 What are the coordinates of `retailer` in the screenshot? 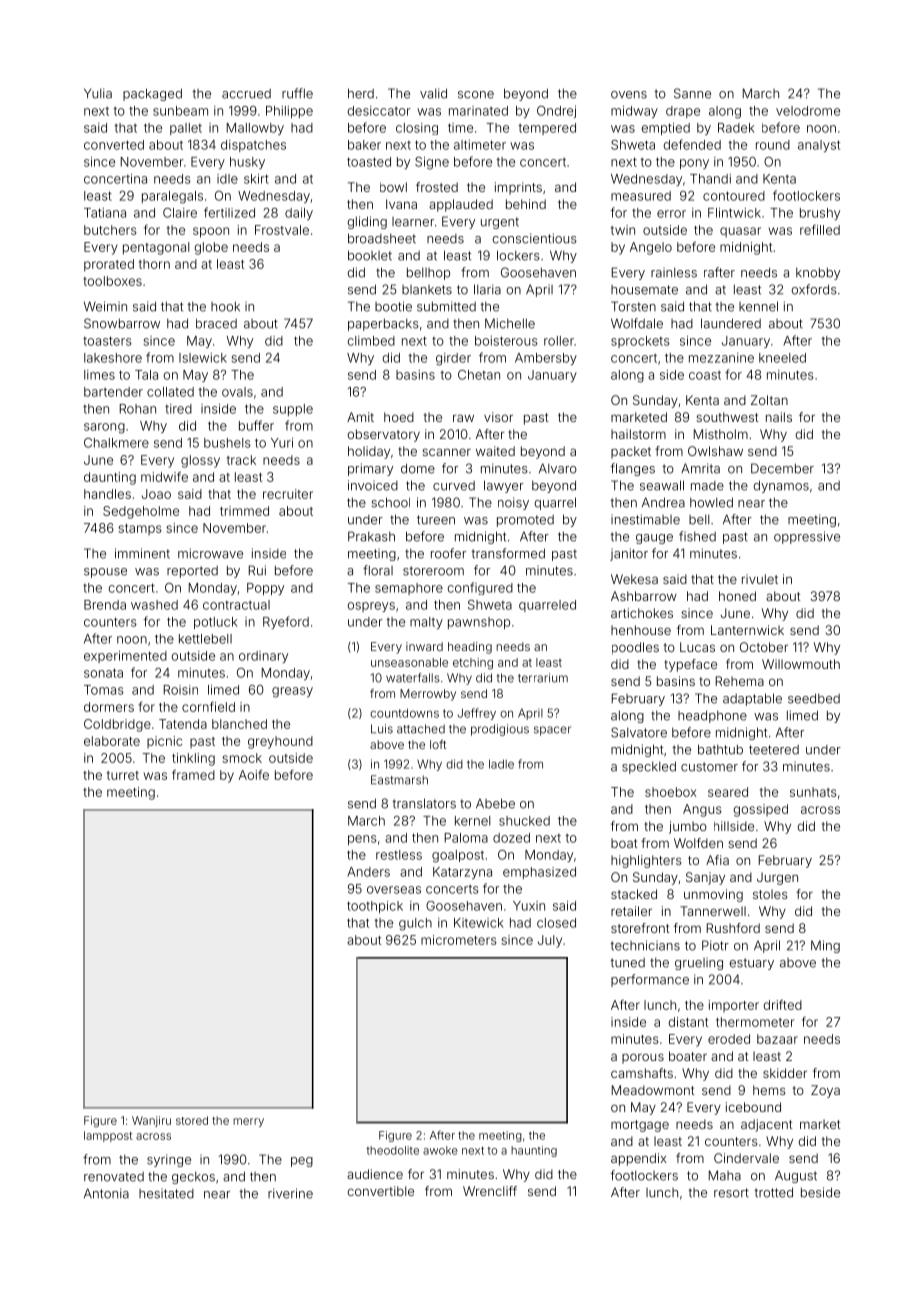 It's located at (631, 911).
